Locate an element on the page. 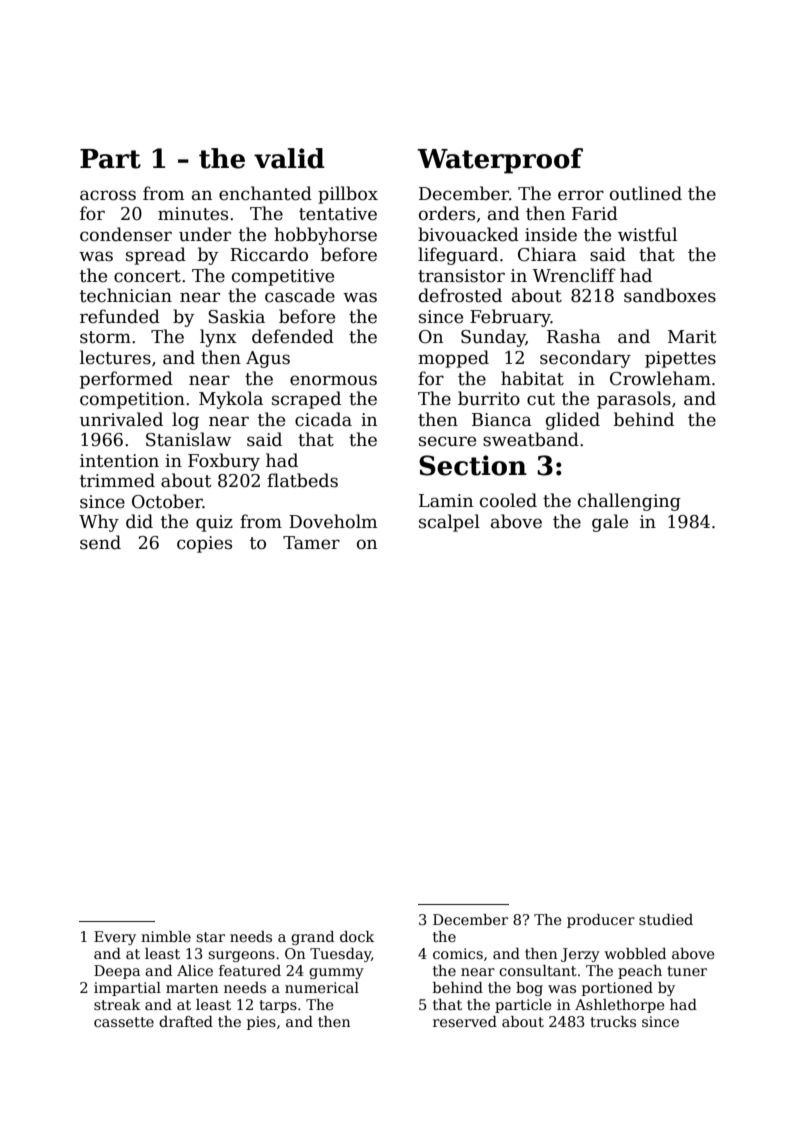 Image resolution: width=796 pixels, height=1130 pixels. Waterproof is located at coordinates (500, 161).
